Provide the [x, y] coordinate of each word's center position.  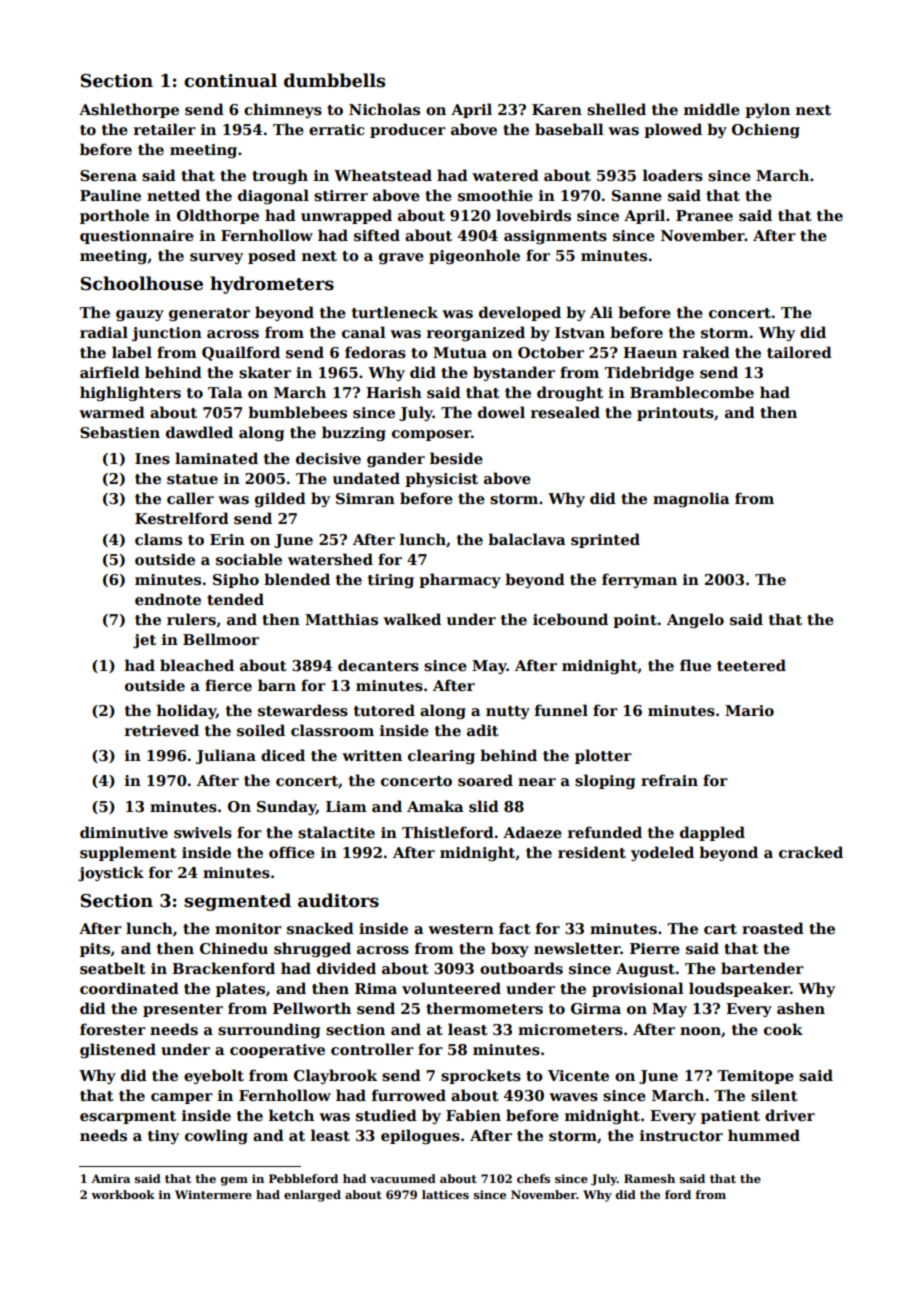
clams [158, 539]
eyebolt [214, 1076]
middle [712, 109]
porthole [114, 216]
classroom [332, 730]
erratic [336, 129]
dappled [712, 833]
